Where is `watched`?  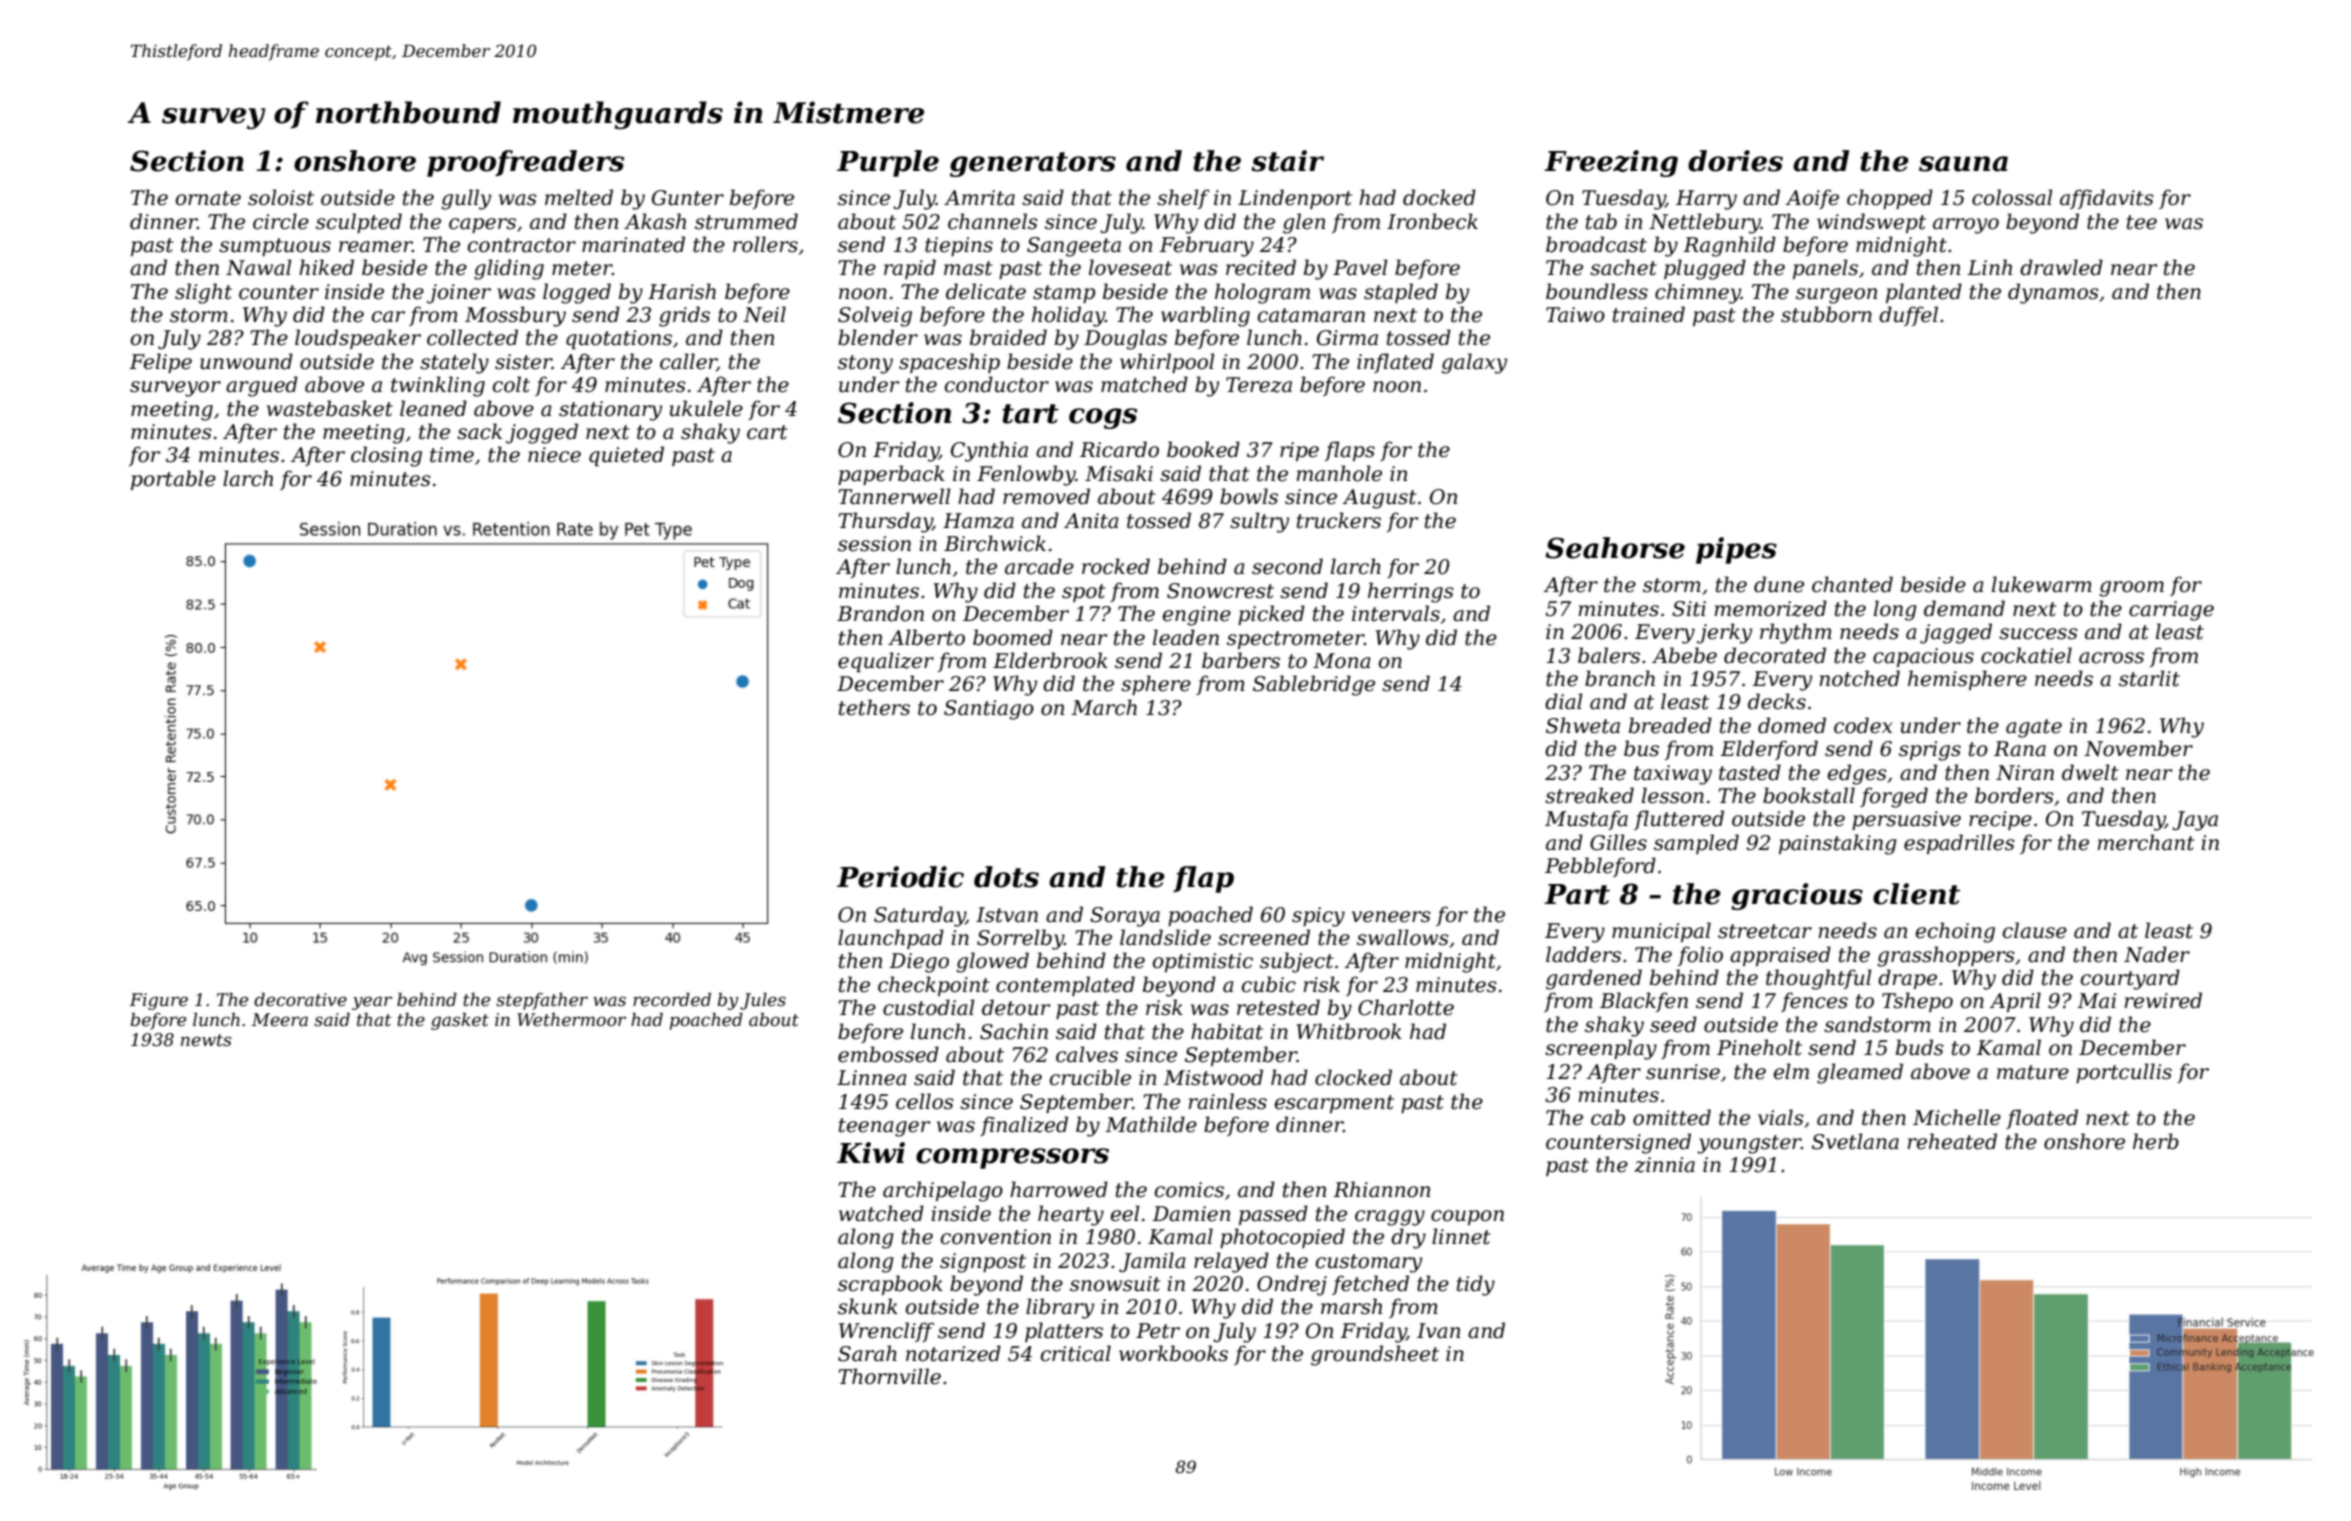
watched is located at coordinates (881, 1213).
